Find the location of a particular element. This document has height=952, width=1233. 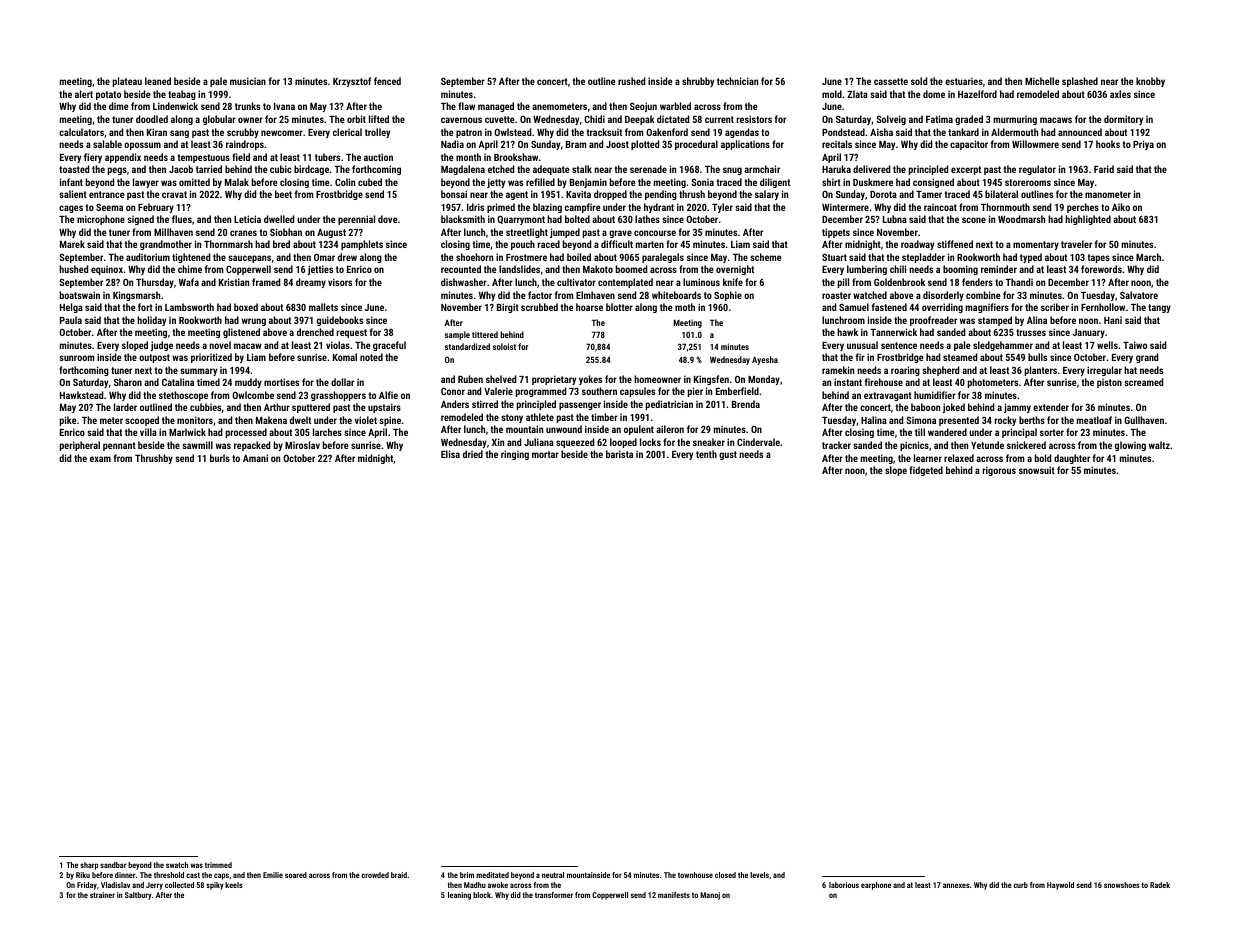

novel is located at coordinates (220, 345).
